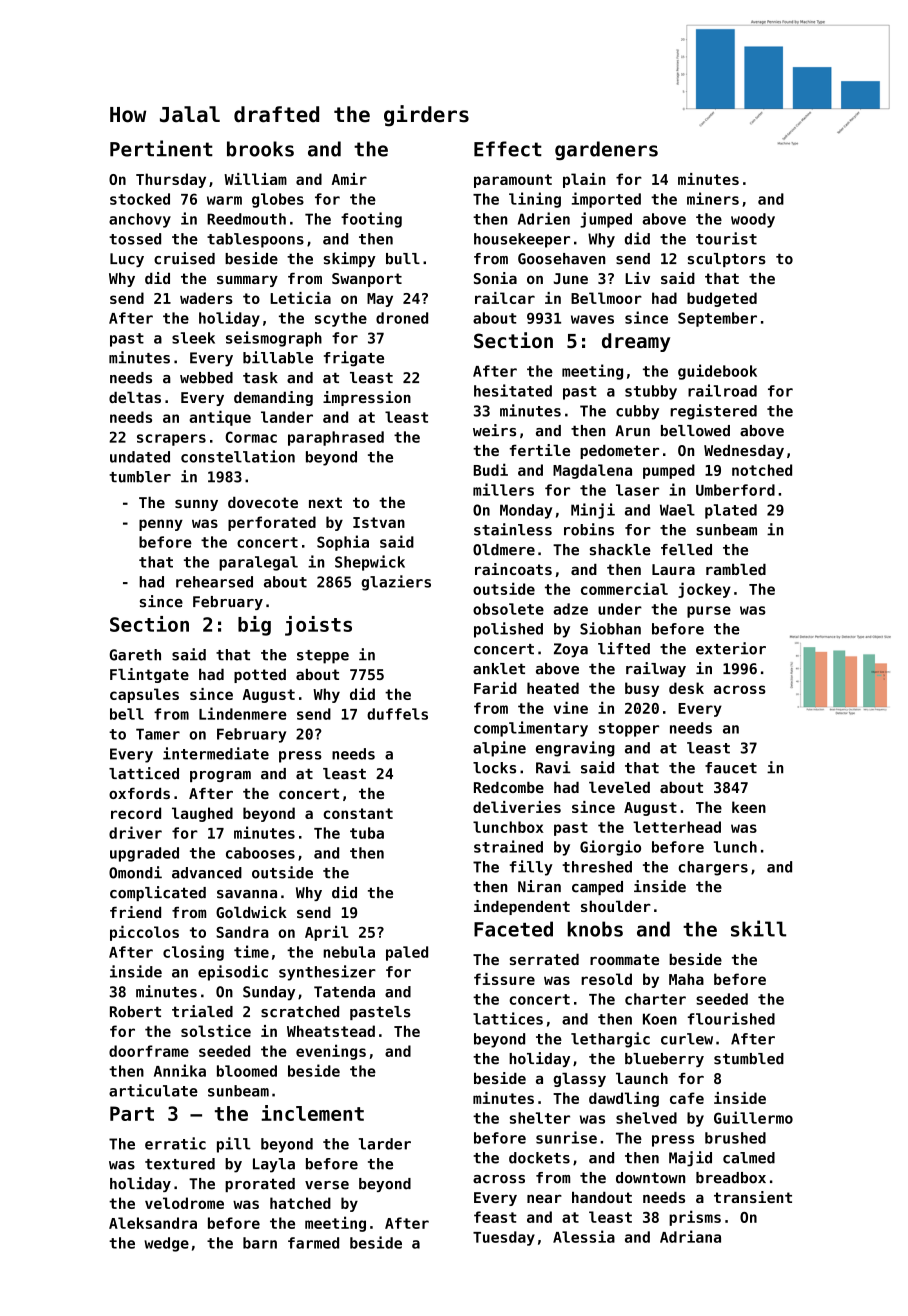  What do you see at coordinates (713, 198) in the page?
I see `miners` at bounding box center [713, 198].
